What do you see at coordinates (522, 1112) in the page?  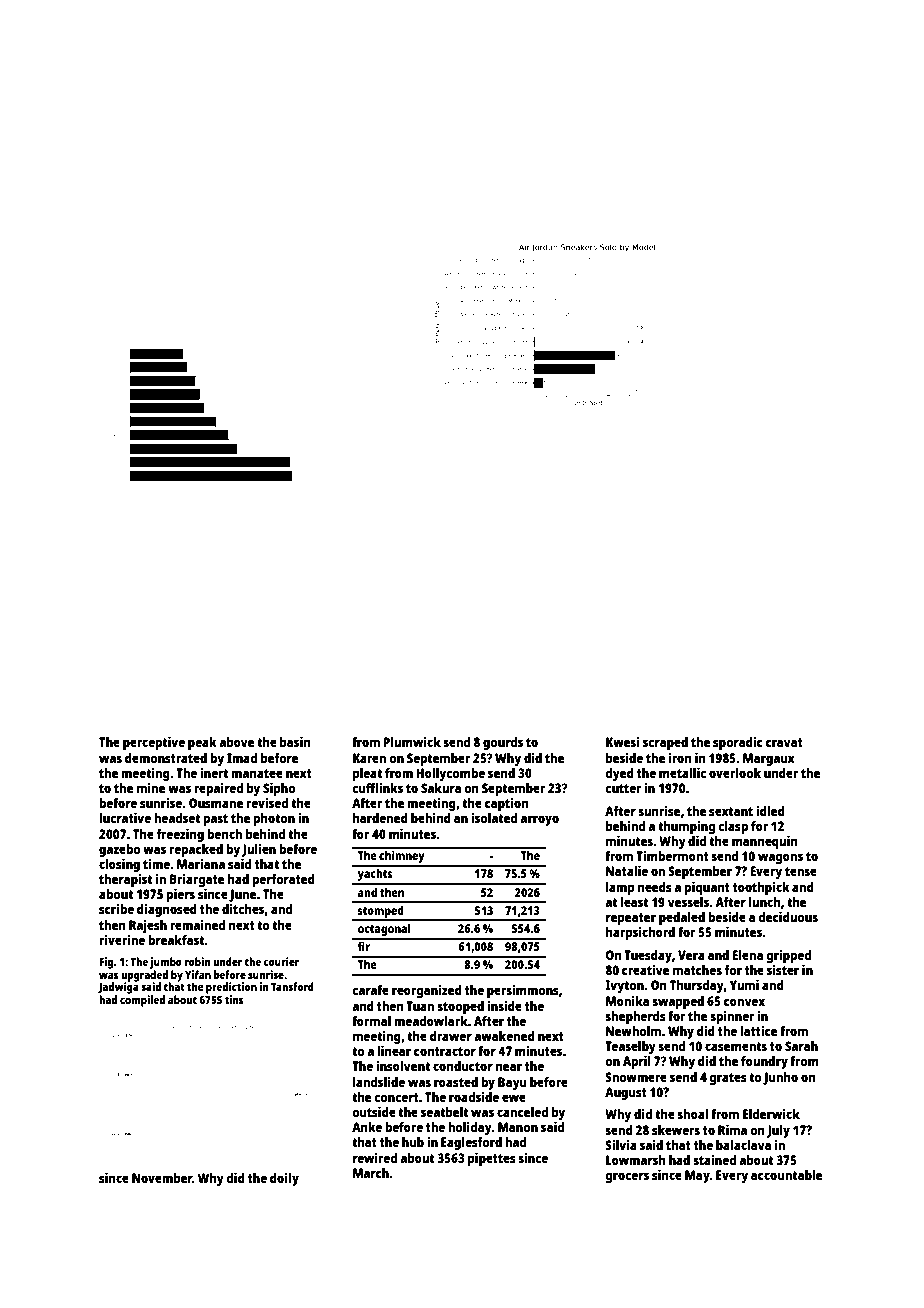 I see `canceled` at bounding box center [522, 1112].
